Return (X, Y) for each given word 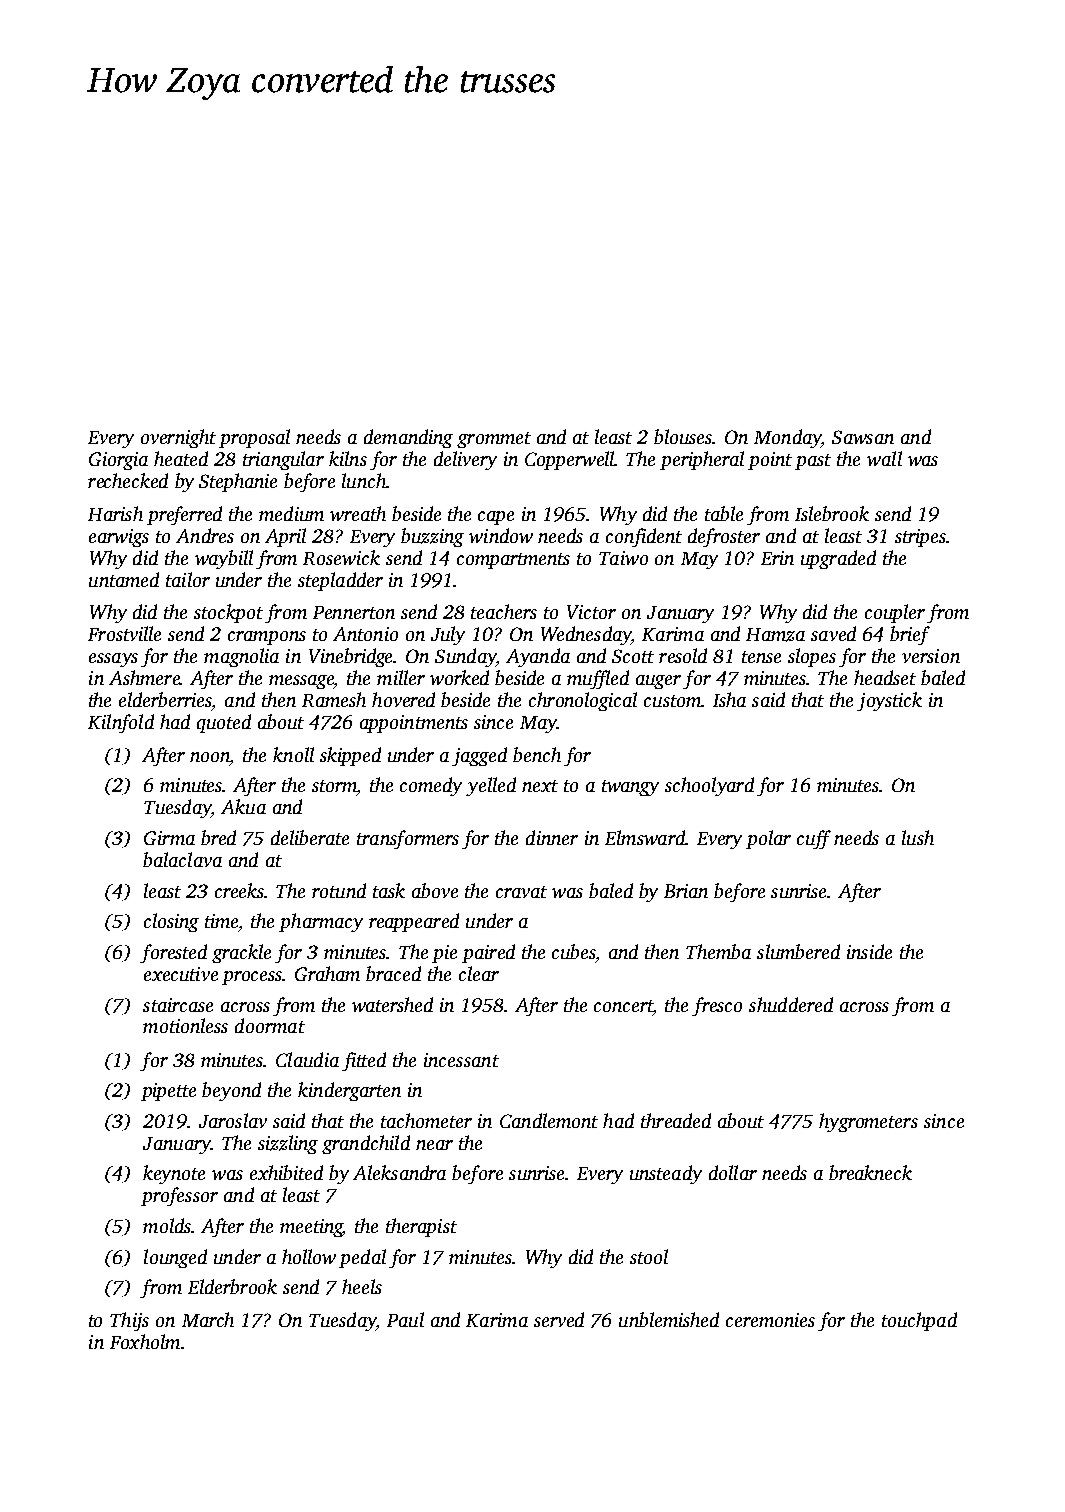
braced (393, 973)
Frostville (124, 633)
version (931, 656)
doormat (270, 1025)
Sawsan (863, 437)
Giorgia (118, 461)
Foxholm (145, 1341)
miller (401, 677)
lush (918, 837)
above (435, 890)
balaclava (182, 859)
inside (869, 951)
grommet (494, 440)
